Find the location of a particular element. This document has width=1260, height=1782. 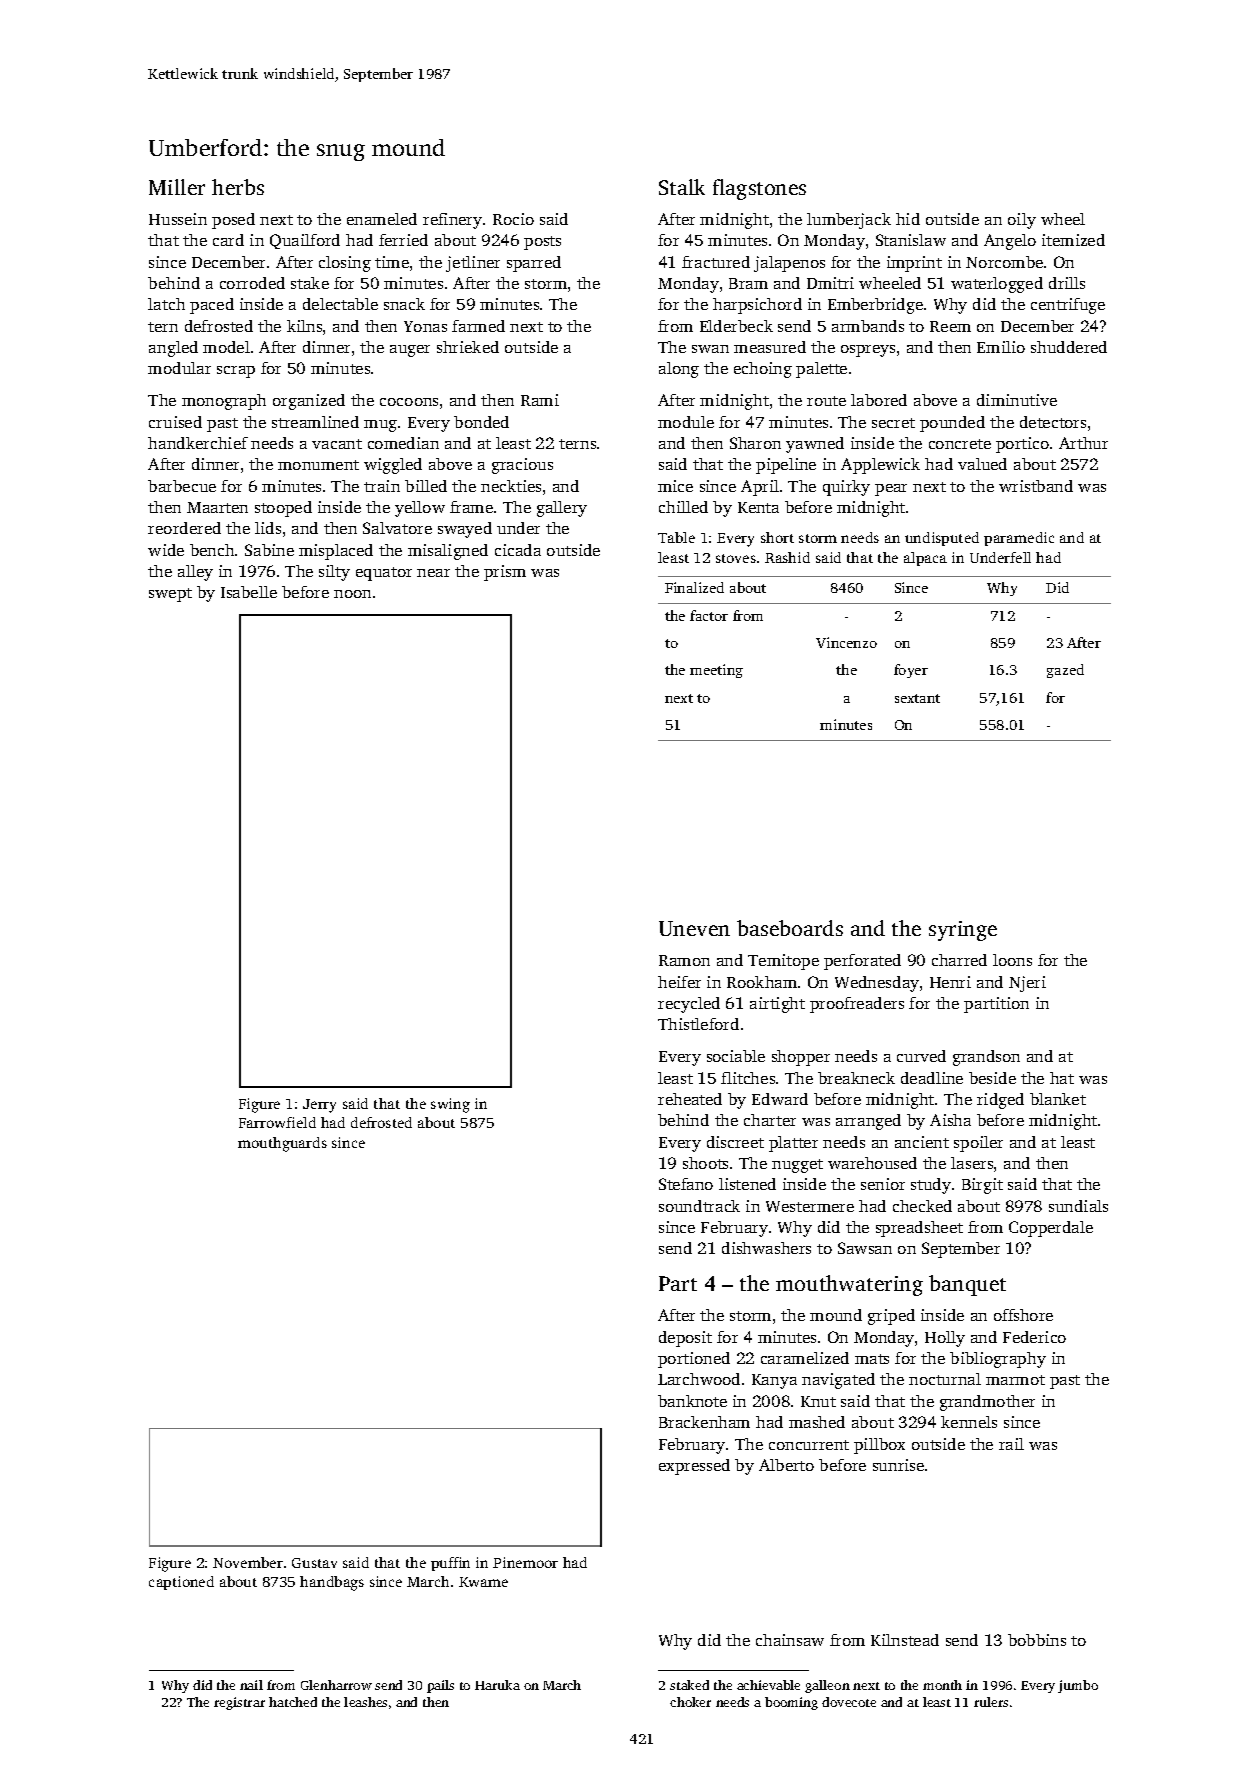

oily is located at coordinates (1022, 221).
